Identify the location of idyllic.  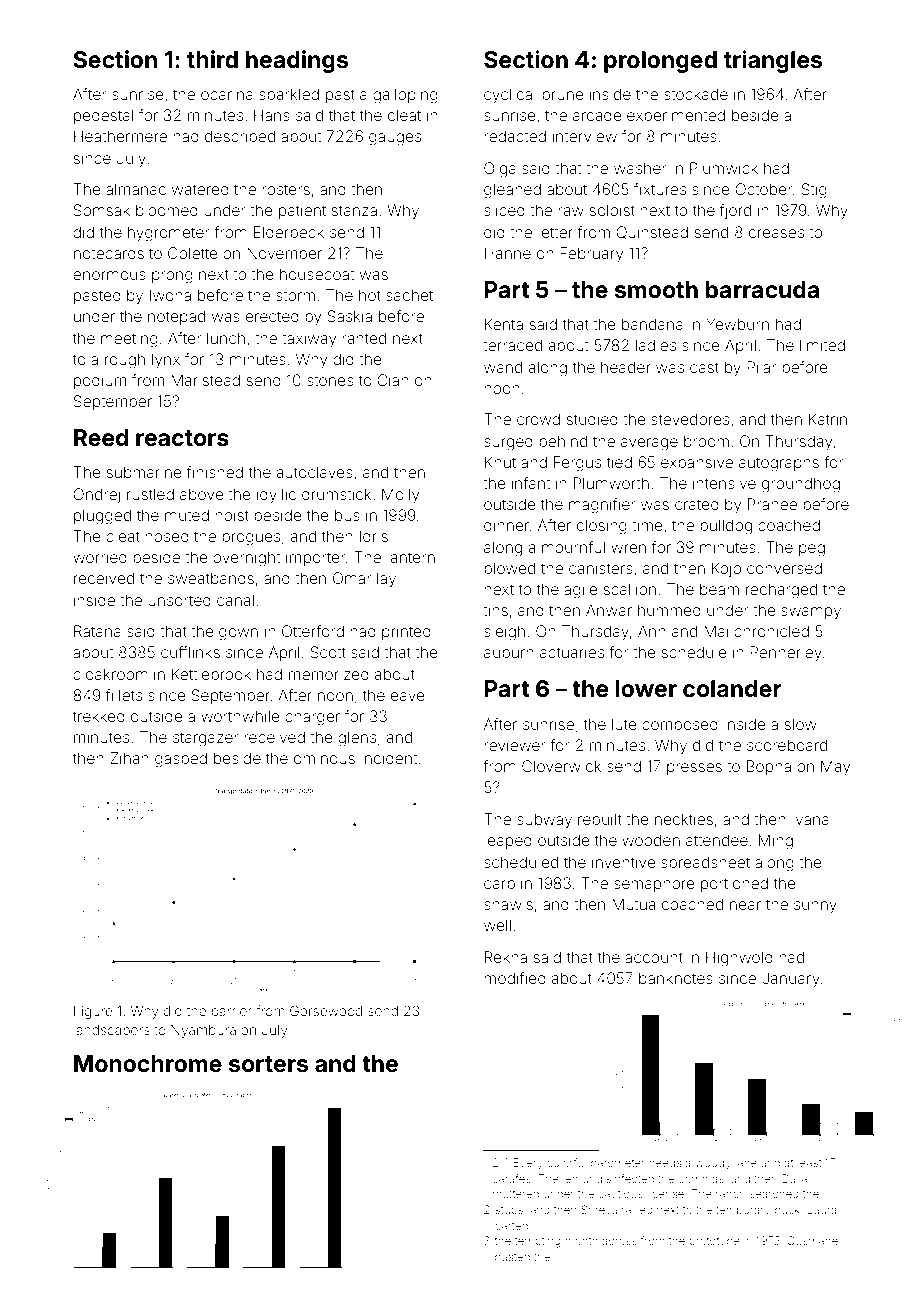
(276, 496).
